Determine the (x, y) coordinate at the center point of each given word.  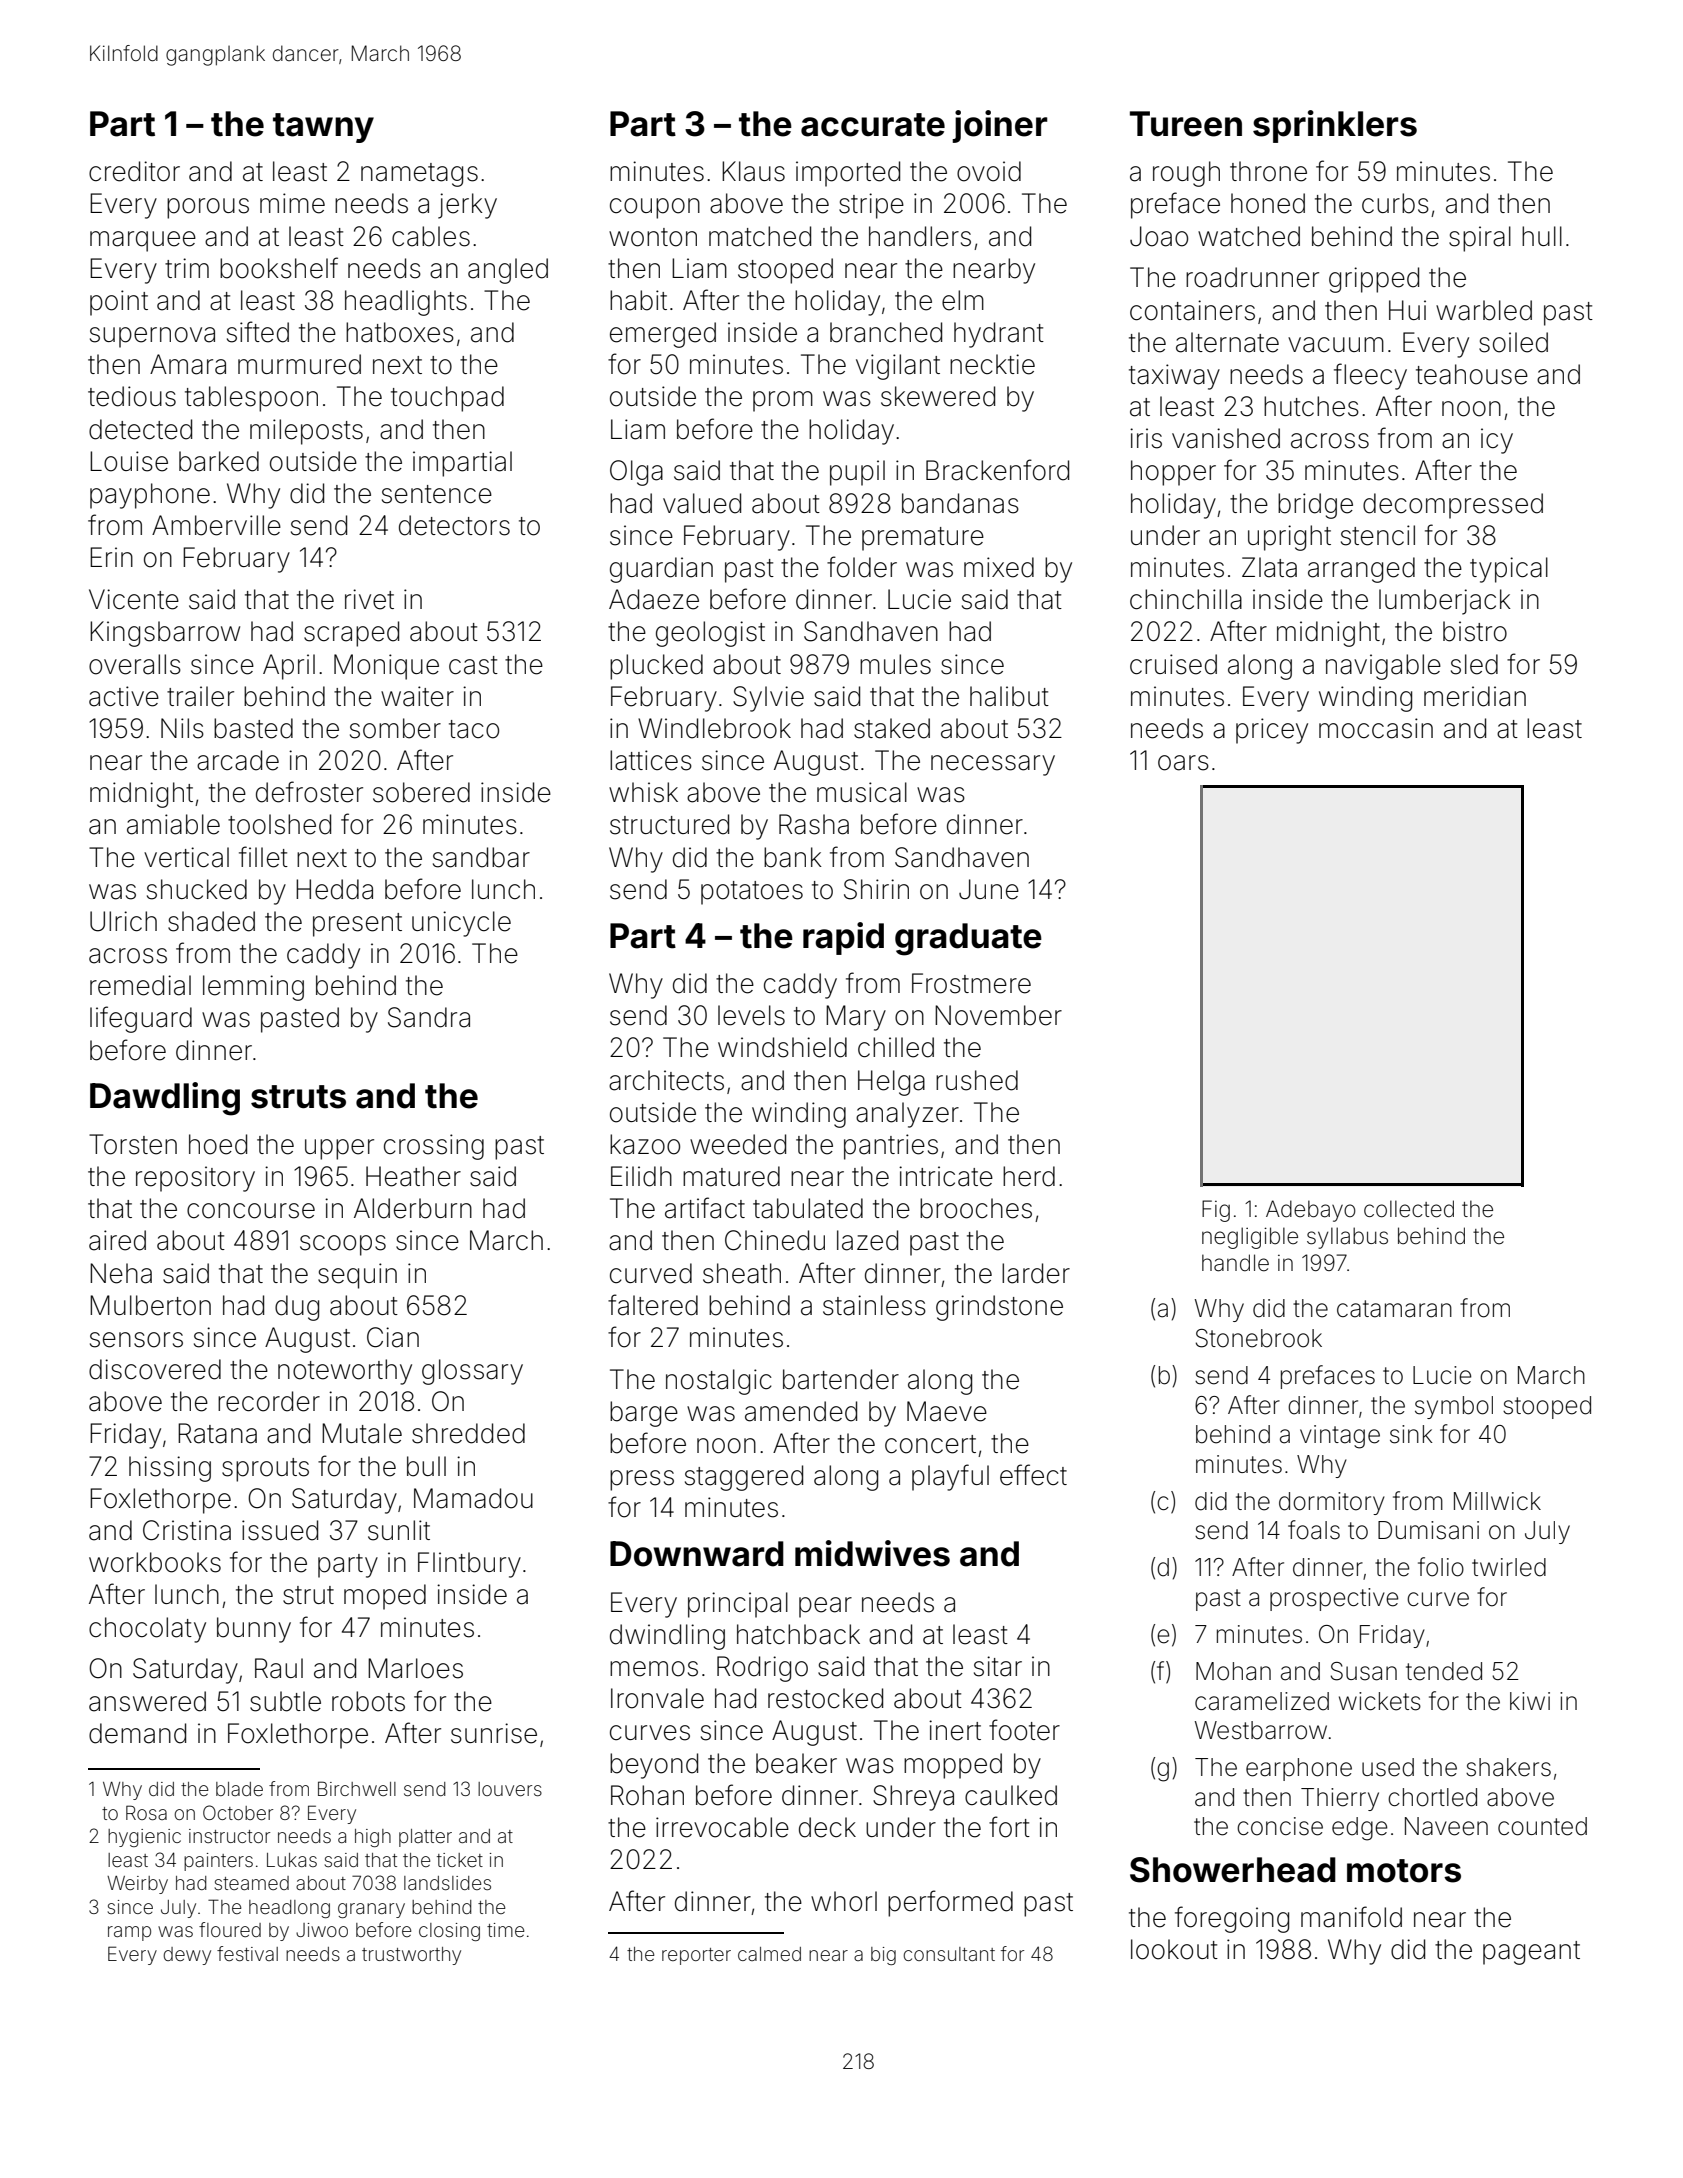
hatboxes (400, 332)
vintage (1340, 1437)
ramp (129, 1933)
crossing (434, 1147)
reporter (696, 1956)
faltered (653, 1305)
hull (1542, 236)
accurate (873, 125)
